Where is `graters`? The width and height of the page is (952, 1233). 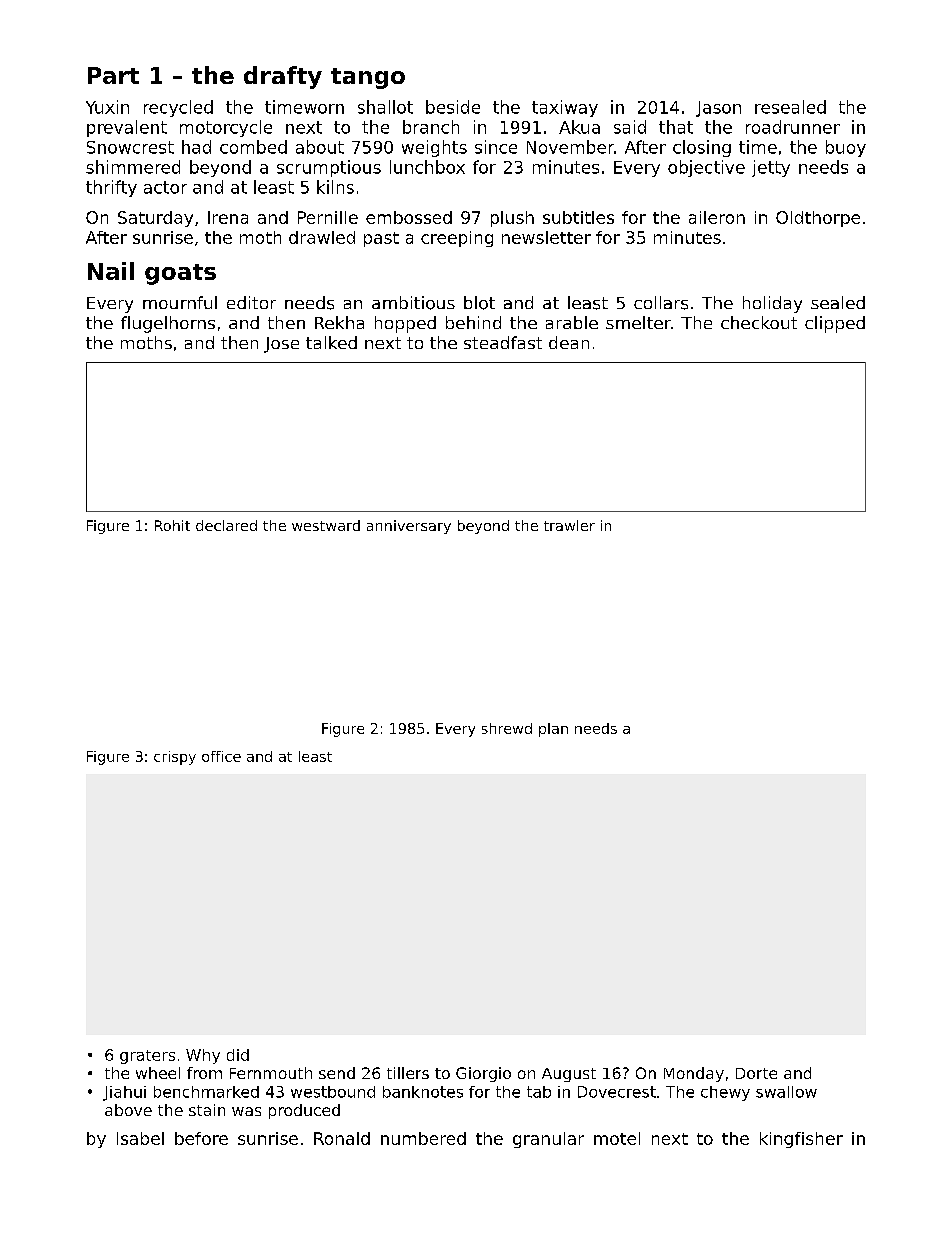
graters is located at coordinates (147, 1057).
